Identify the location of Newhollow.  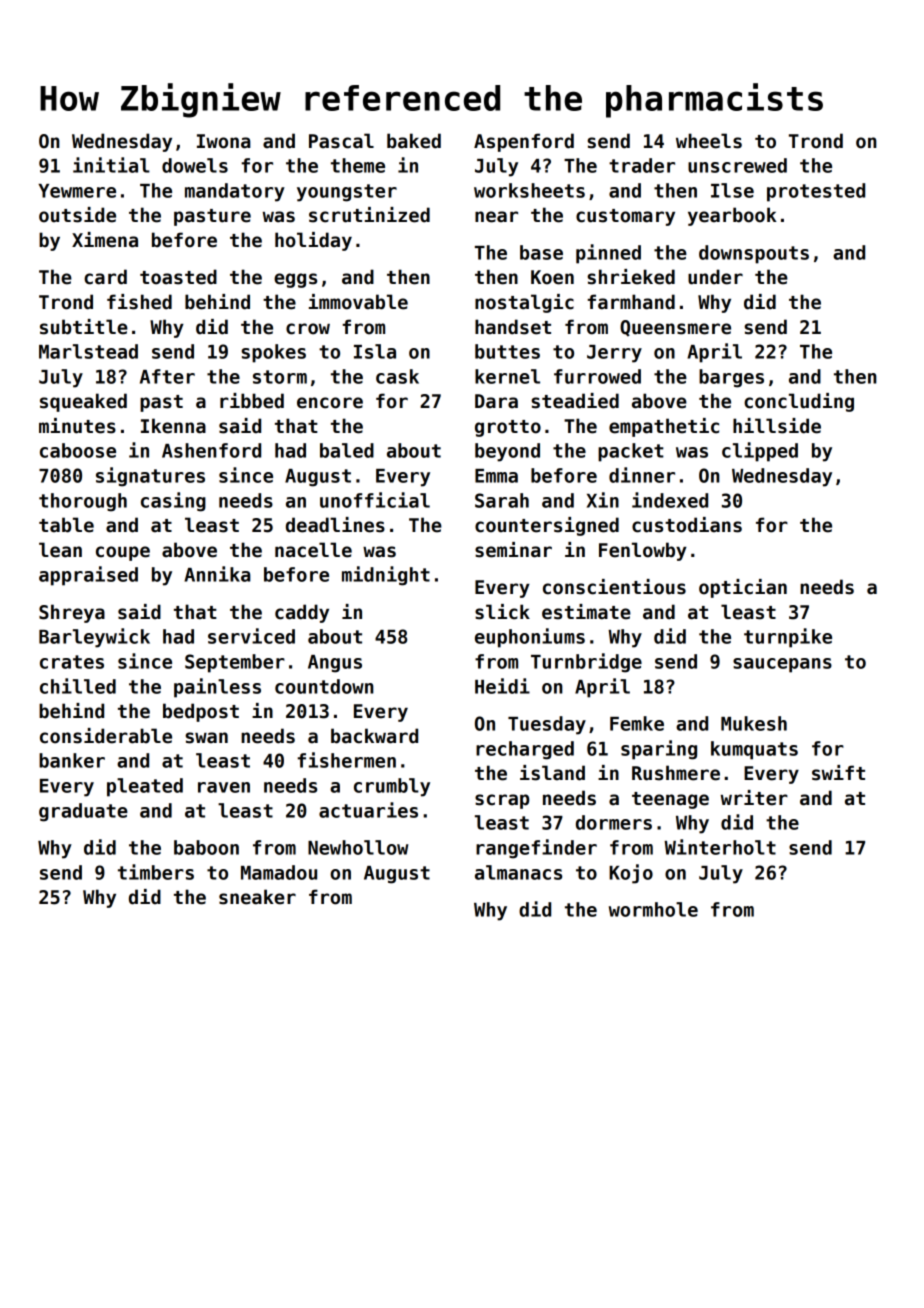
(358, 847).
